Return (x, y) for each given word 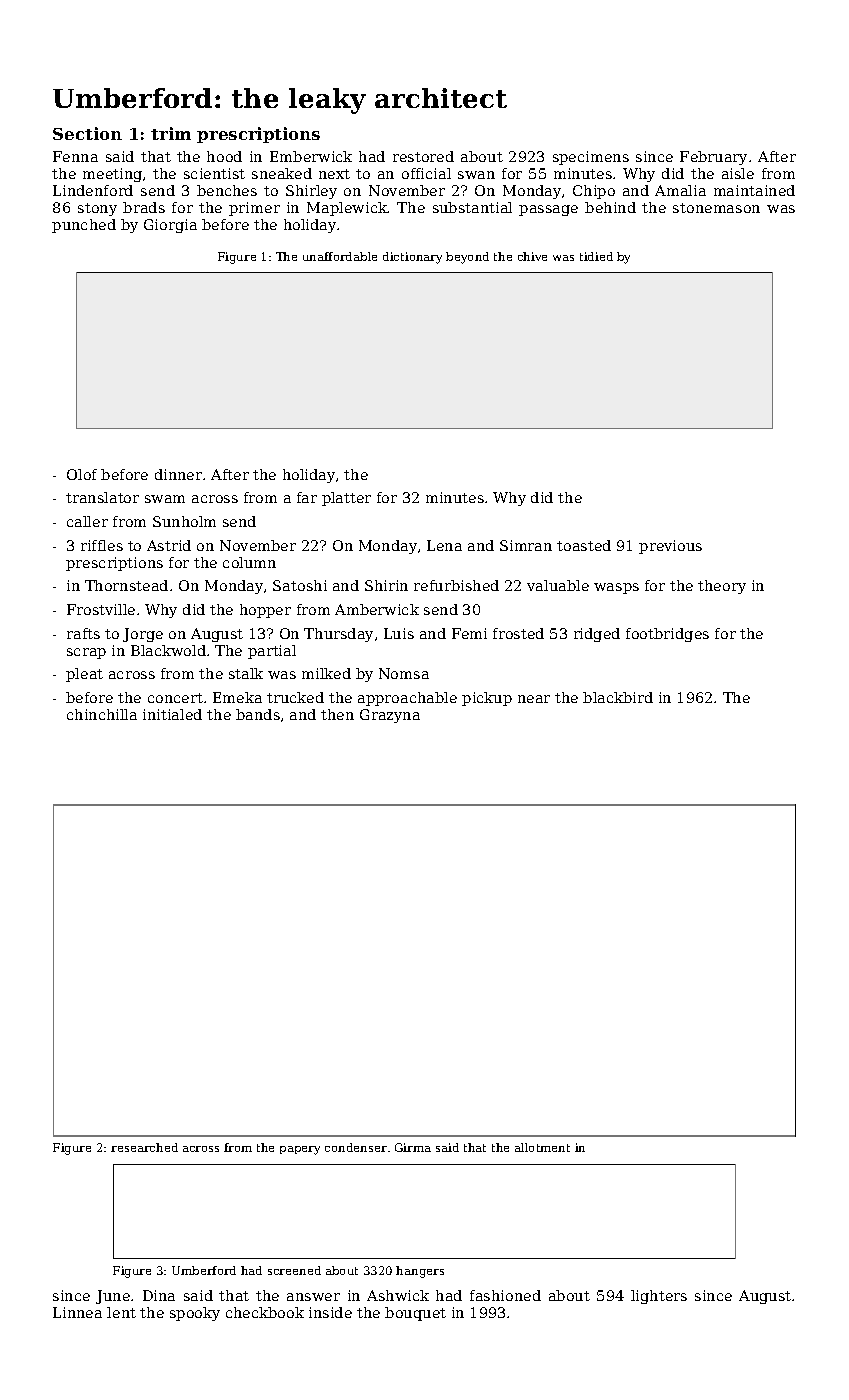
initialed (172, 714)
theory (722, 587)
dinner (178, 474)
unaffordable (340, 256)
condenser (356, 1147)
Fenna (75, 156)
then (337, 714)
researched (144, 1147)
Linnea (77, 1312)
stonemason (716, 208)
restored (423, 156)
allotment (542, 1147)
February (713, 158)
